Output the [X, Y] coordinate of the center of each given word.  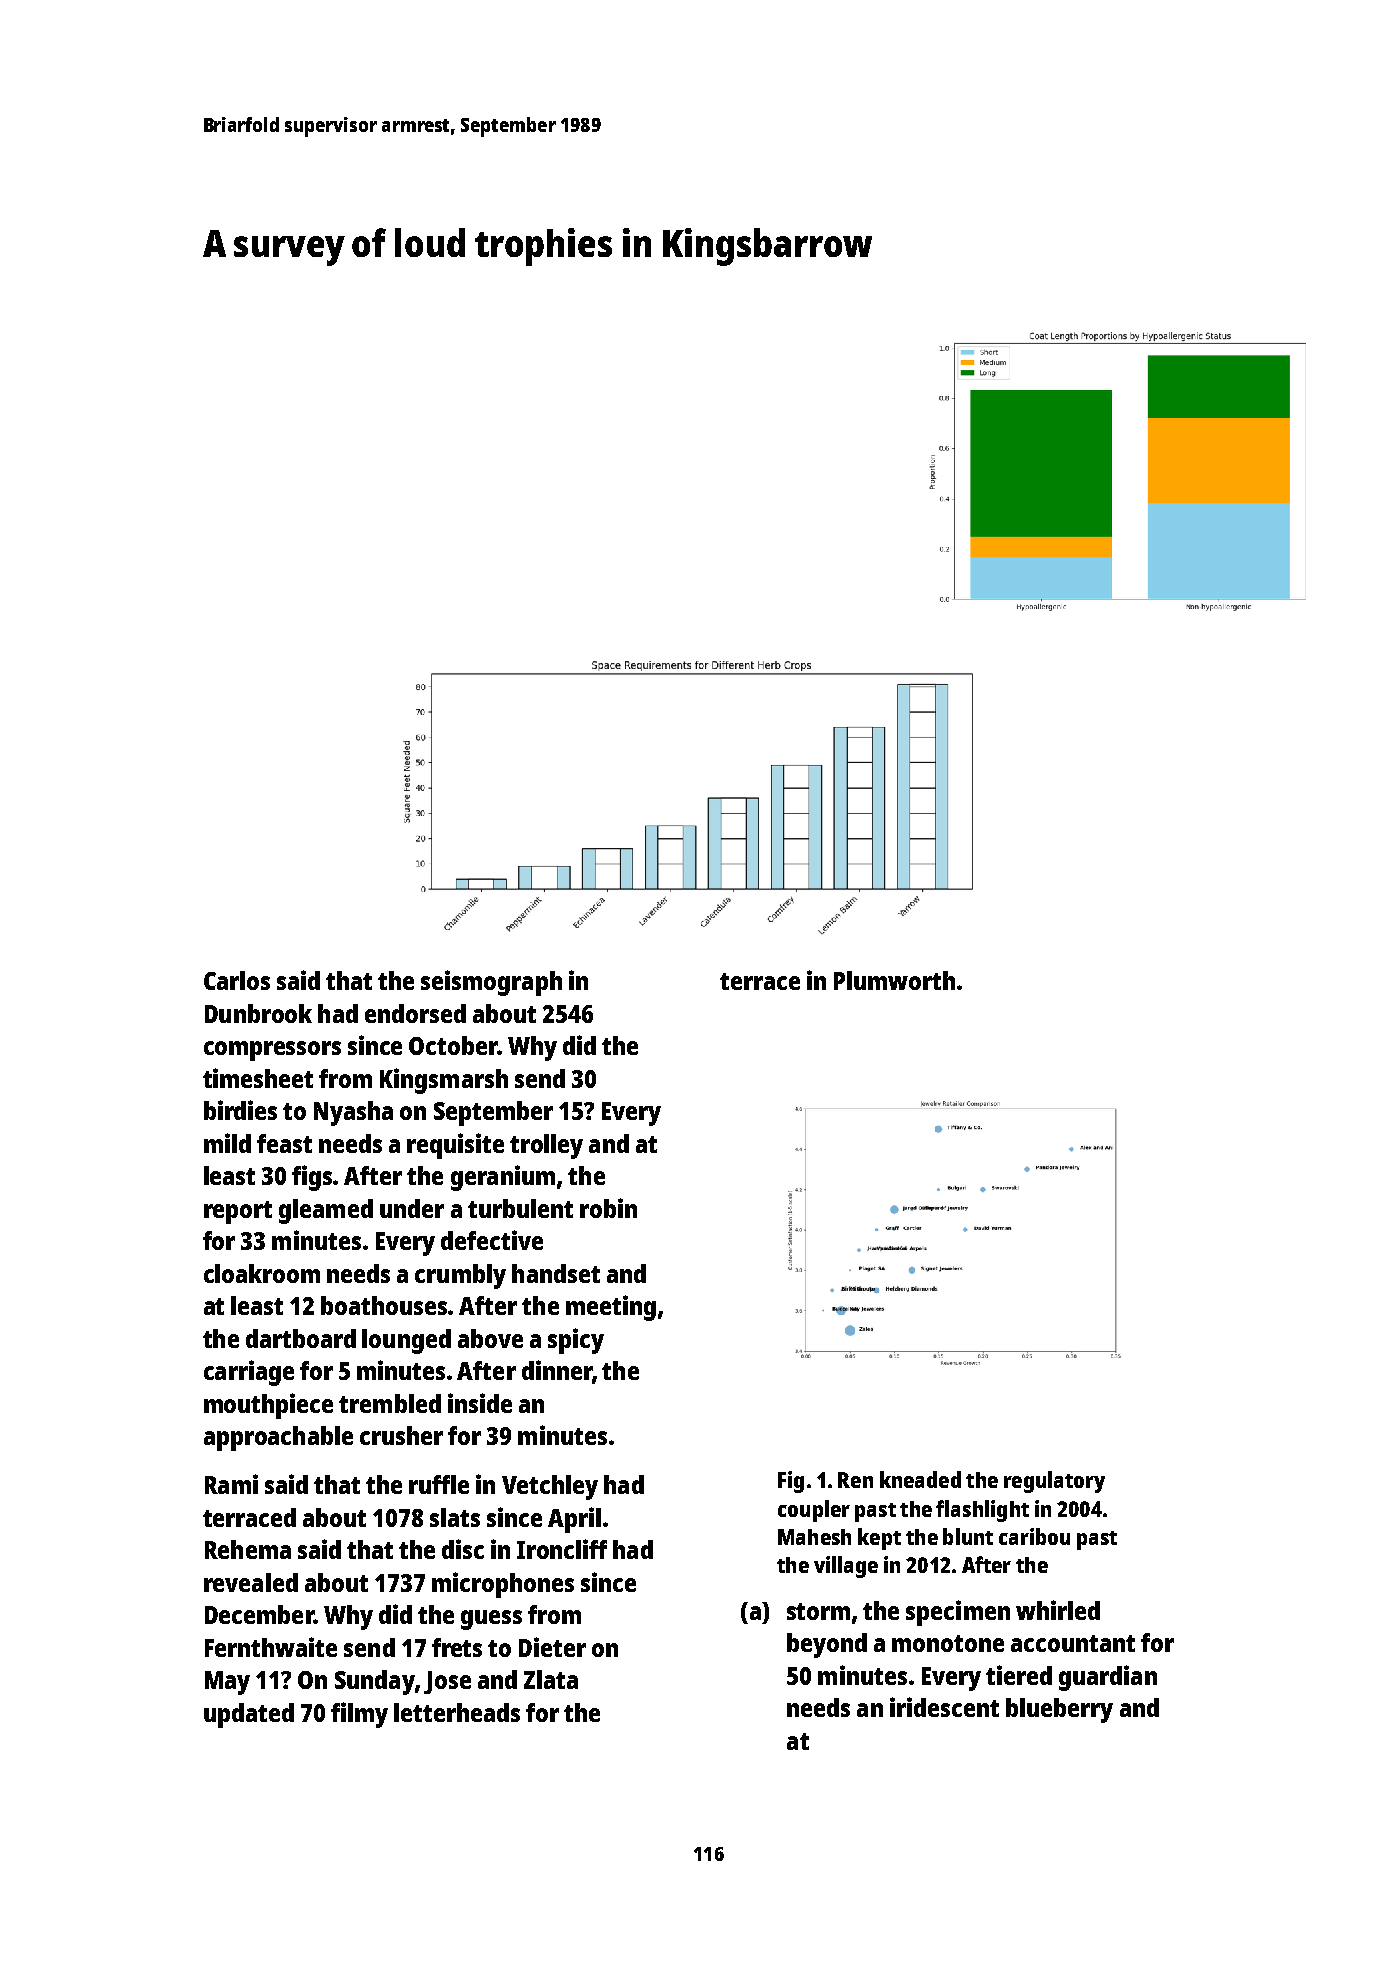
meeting [611, 1308]
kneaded [920, 1479]
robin [608, 1208]
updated [249, 1715]
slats [455, 1517]
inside [480, 1403]
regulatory [1054, 1482]
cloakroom [262, 1273]
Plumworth [894, 980]
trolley [546, 1146]
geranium [503, 1178]
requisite [455, 1146]
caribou [1034, 1536]
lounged [406, 1341]
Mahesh [814, 1537]
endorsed [415, 1013]
